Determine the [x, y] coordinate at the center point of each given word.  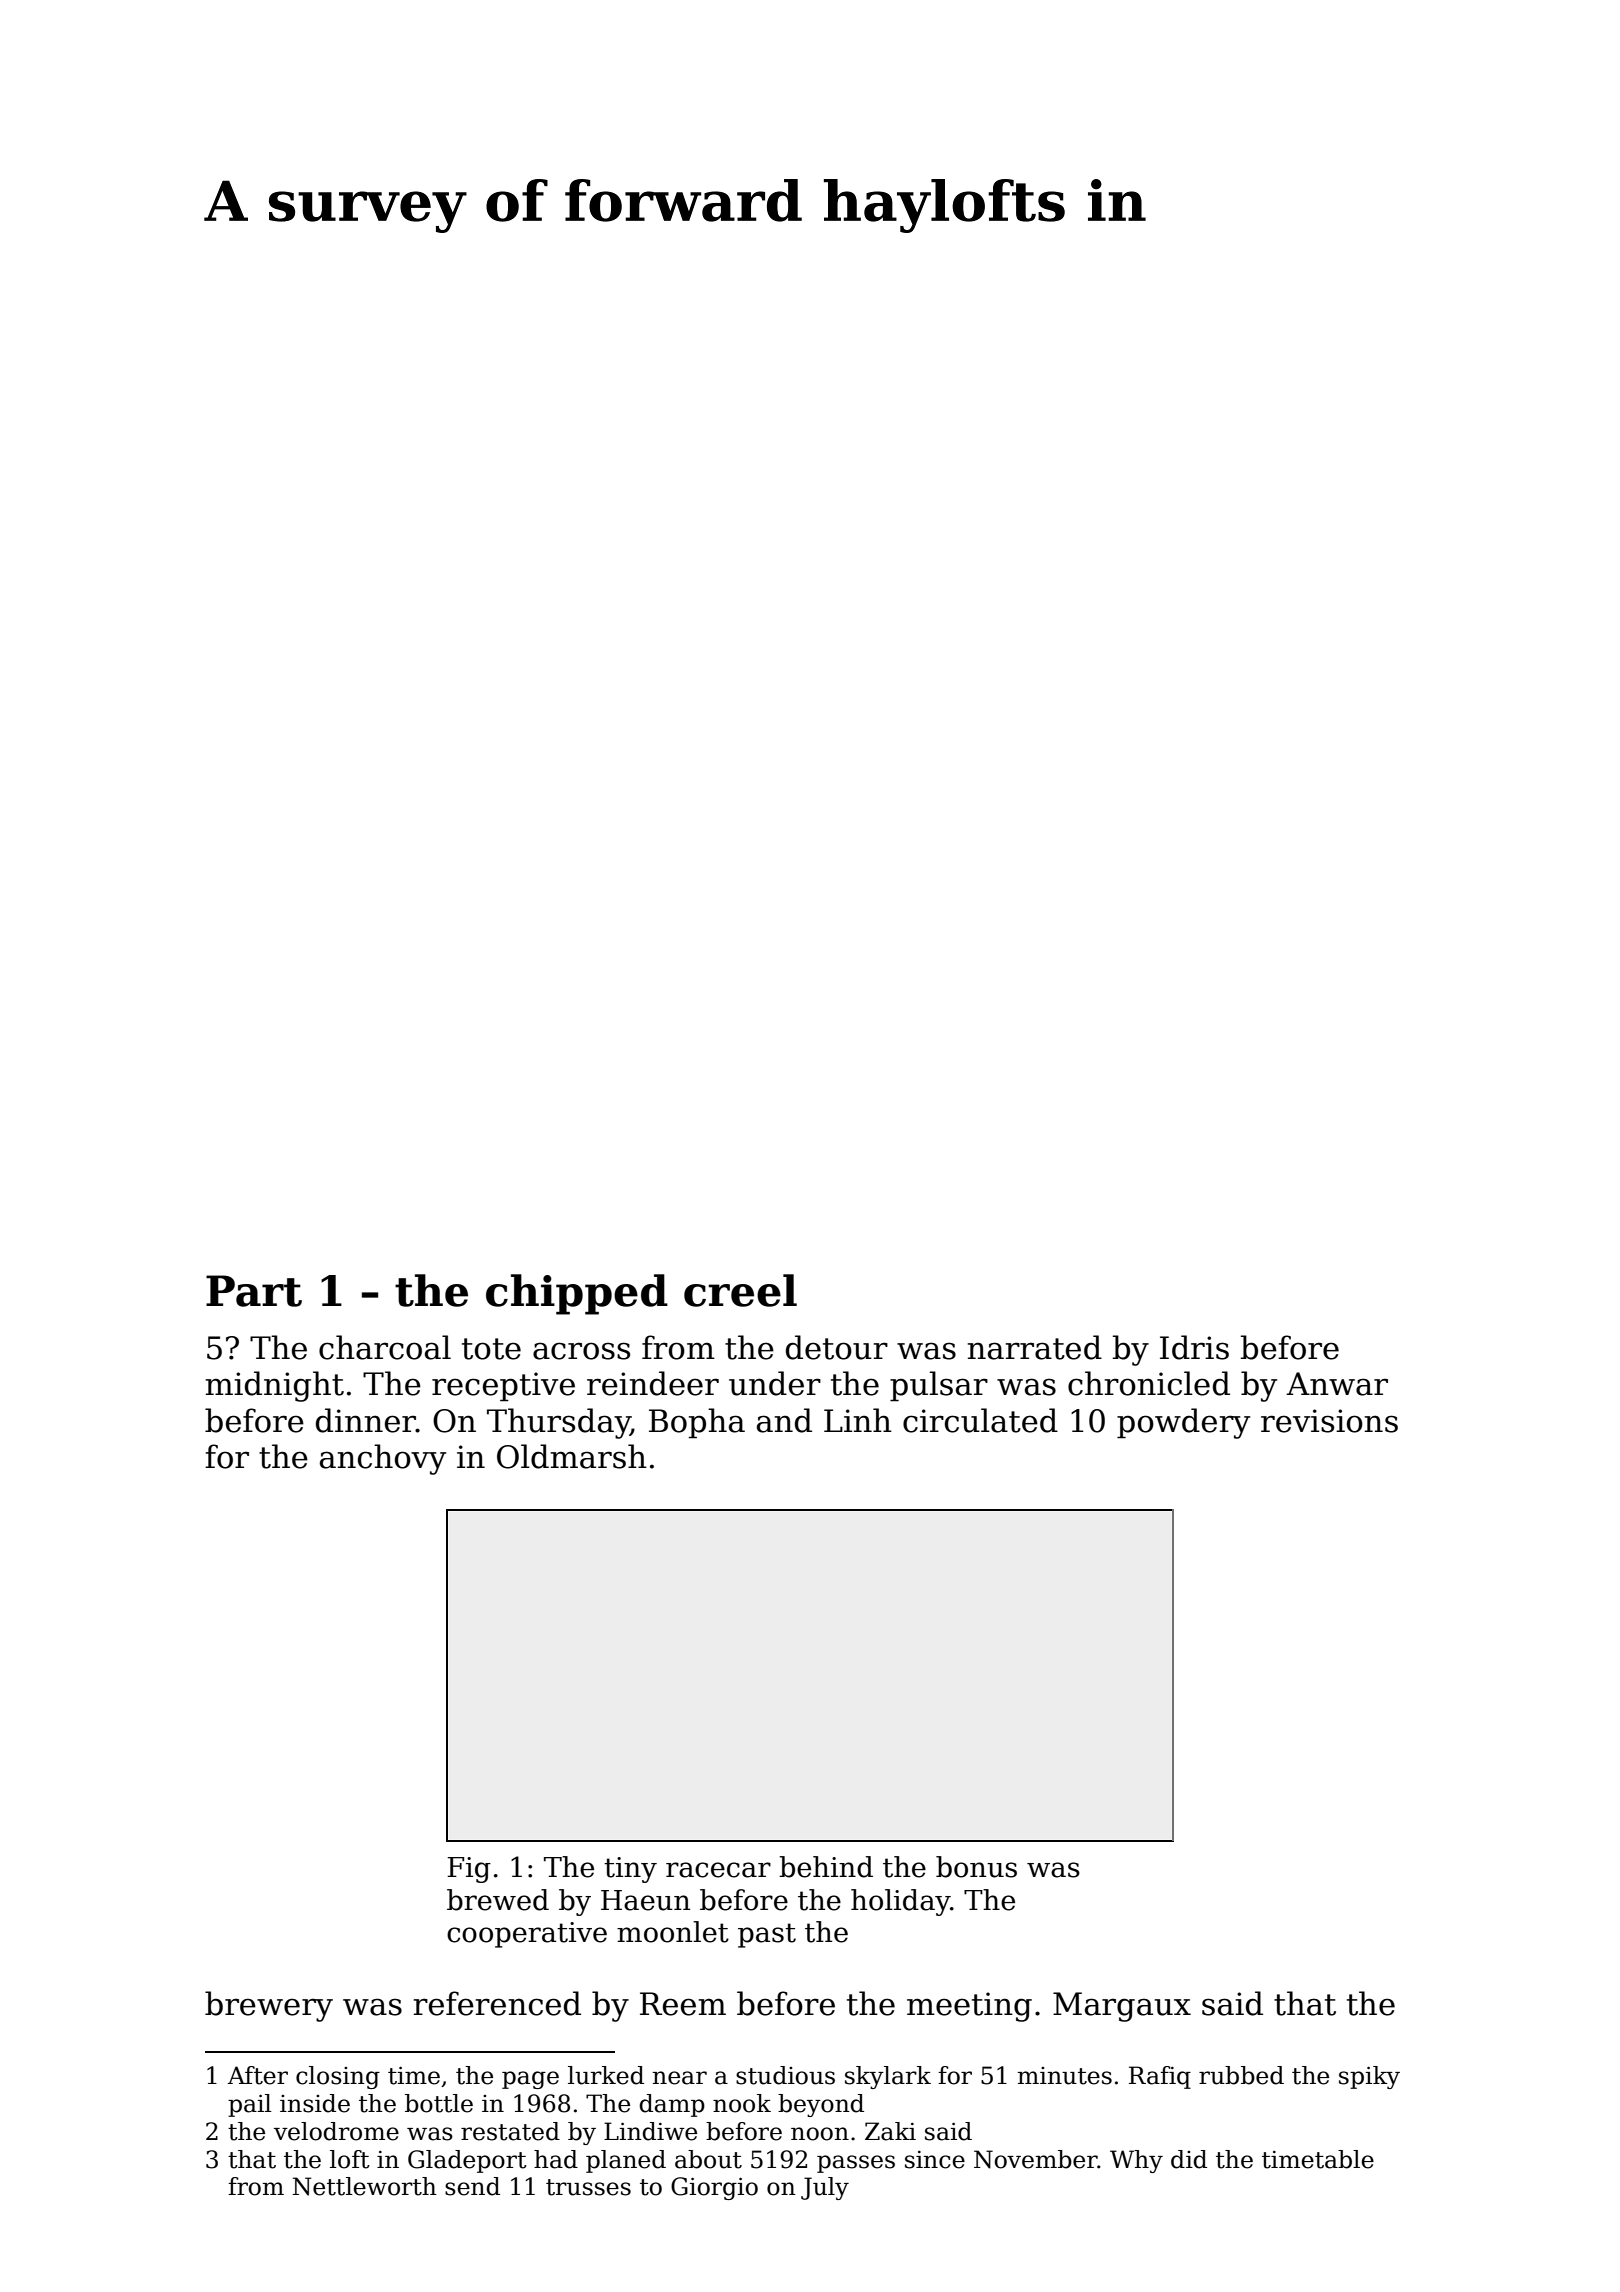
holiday [900, 1902]
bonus [976, 1867]
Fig [469, 1870]
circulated [980, 1420]
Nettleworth [364, 2186]
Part [254, 1291]
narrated [1035, 1347]
